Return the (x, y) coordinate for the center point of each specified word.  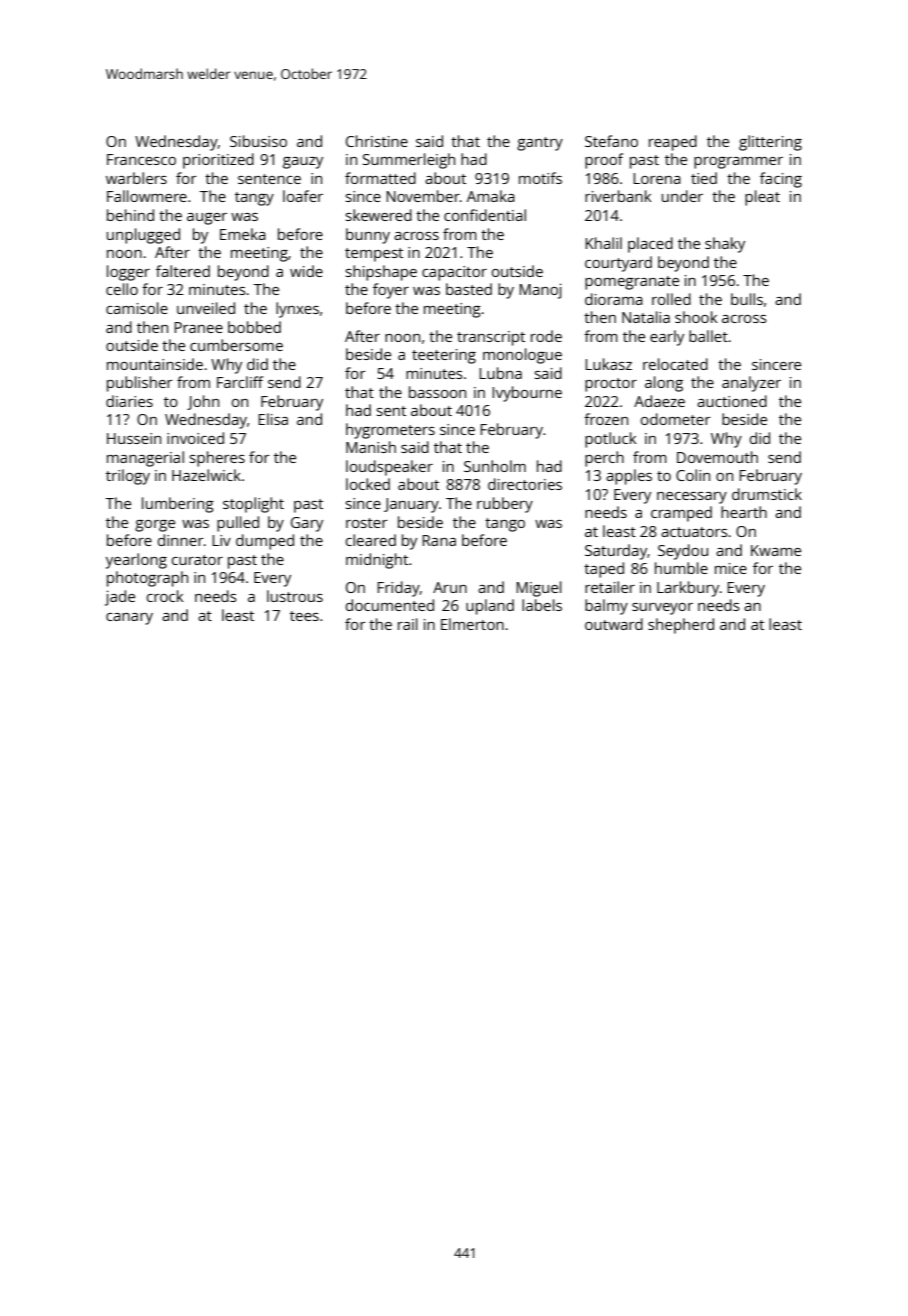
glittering (770, 143)
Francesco (141, 159)
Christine (377, 141)
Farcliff (240, 382)
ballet (708, 336)
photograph (147, 579)
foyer (391, 291)
